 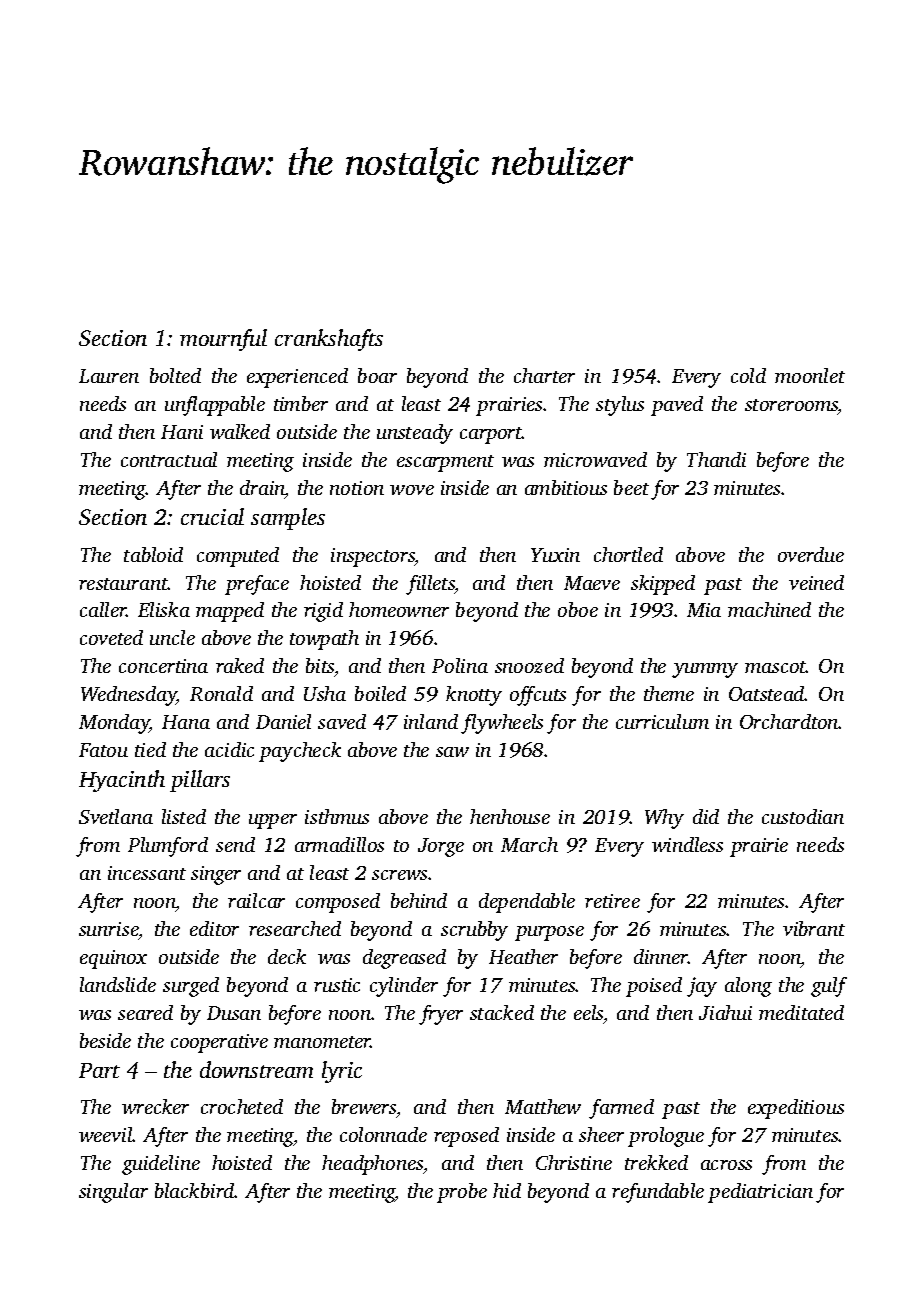 What do you see at coordinates (578, 609) in the document?
I see `oboe` at bounding box center [578, 609].
